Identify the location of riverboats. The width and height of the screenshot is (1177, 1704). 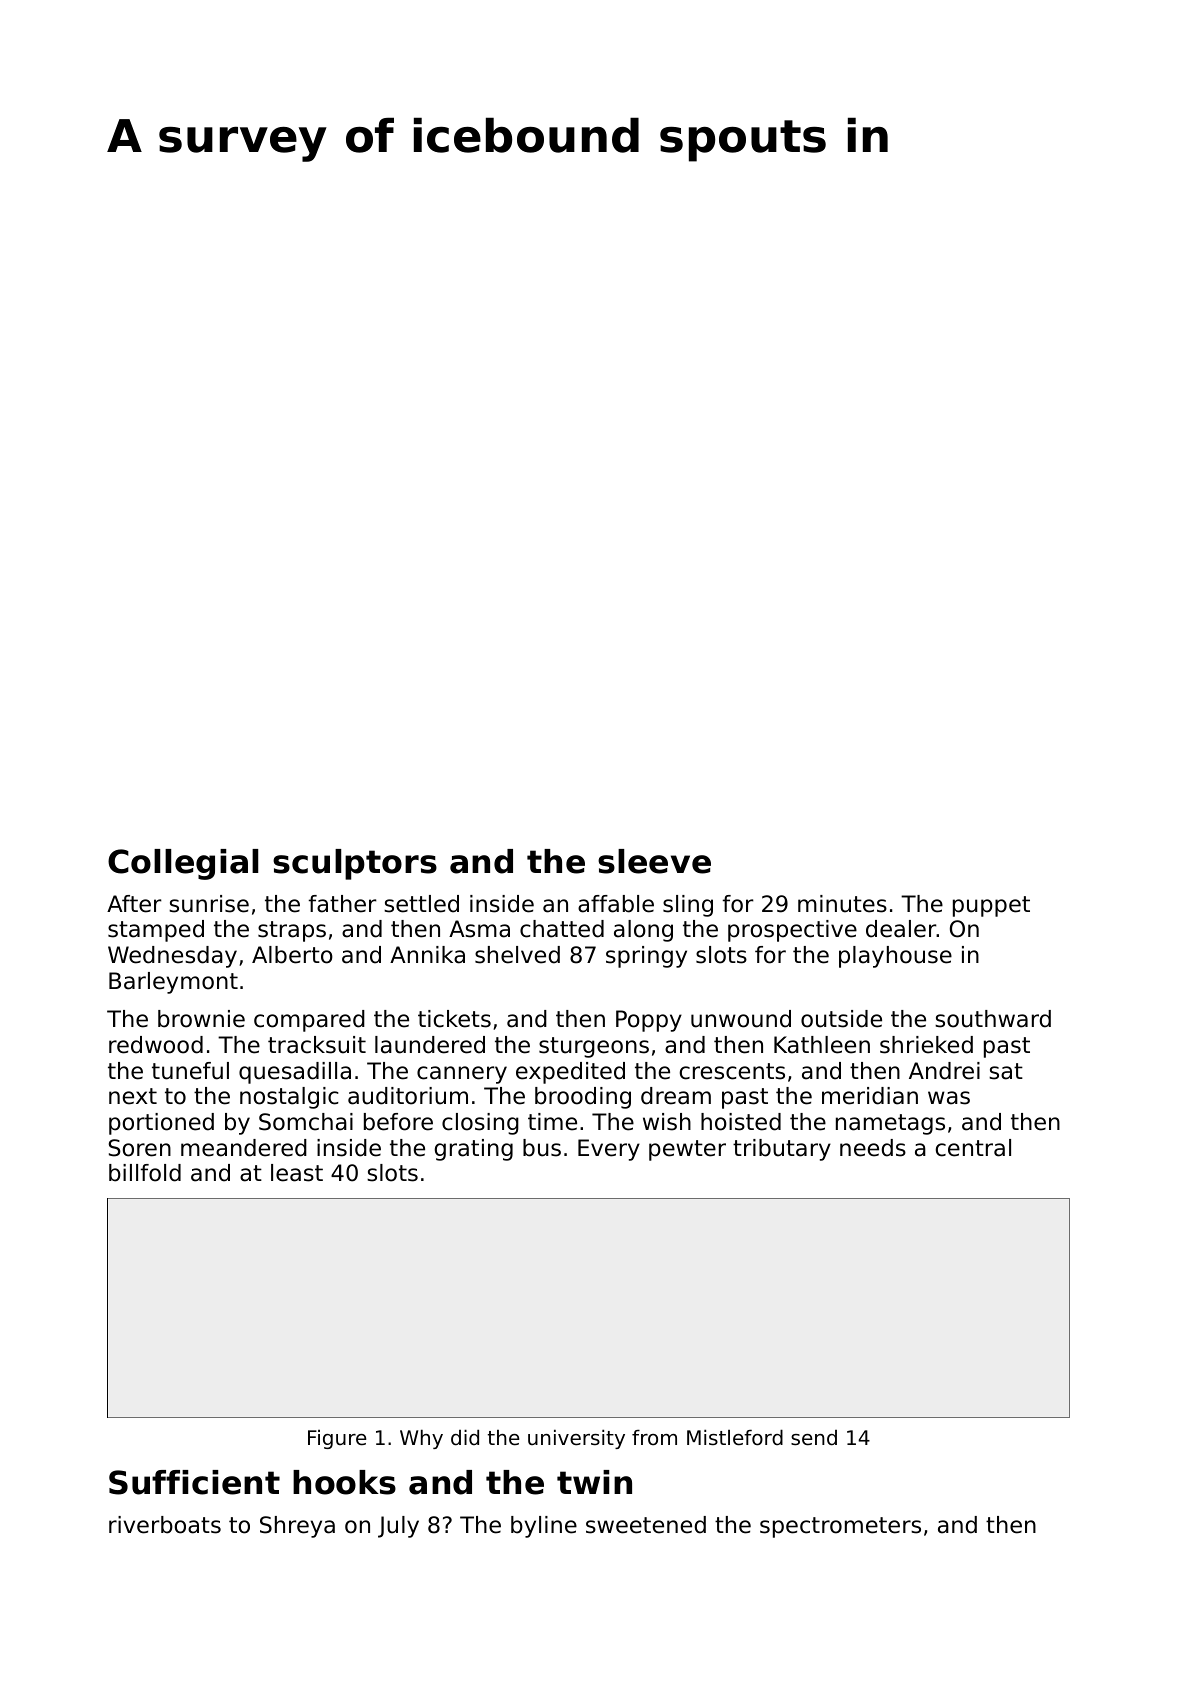
(165, 1525).
